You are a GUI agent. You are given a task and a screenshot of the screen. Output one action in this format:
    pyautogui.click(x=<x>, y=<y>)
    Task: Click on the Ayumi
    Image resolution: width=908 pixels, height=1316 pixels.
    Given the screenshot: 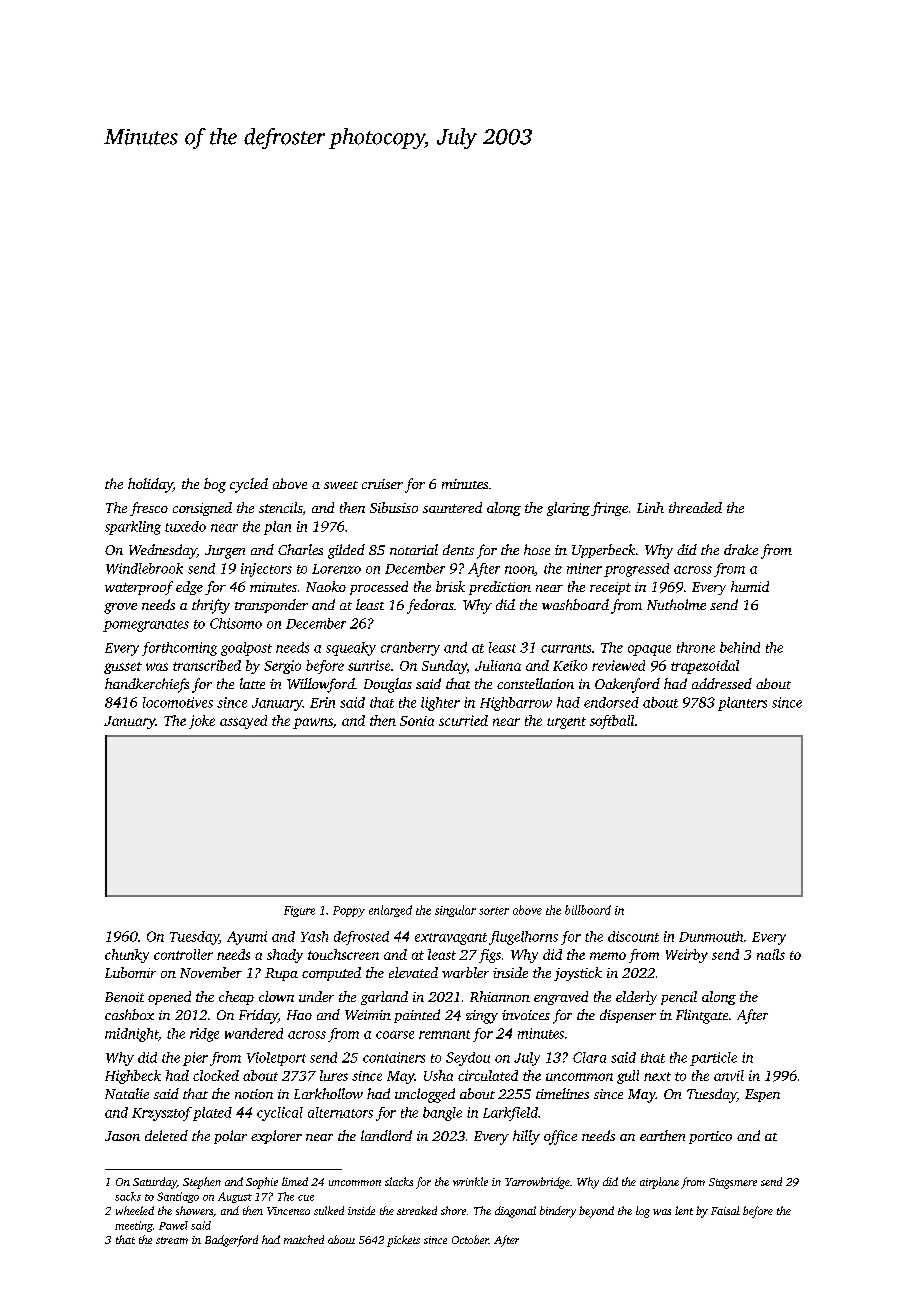 What is the action you would take?
    pyautogui.click(x=247, y=938)
